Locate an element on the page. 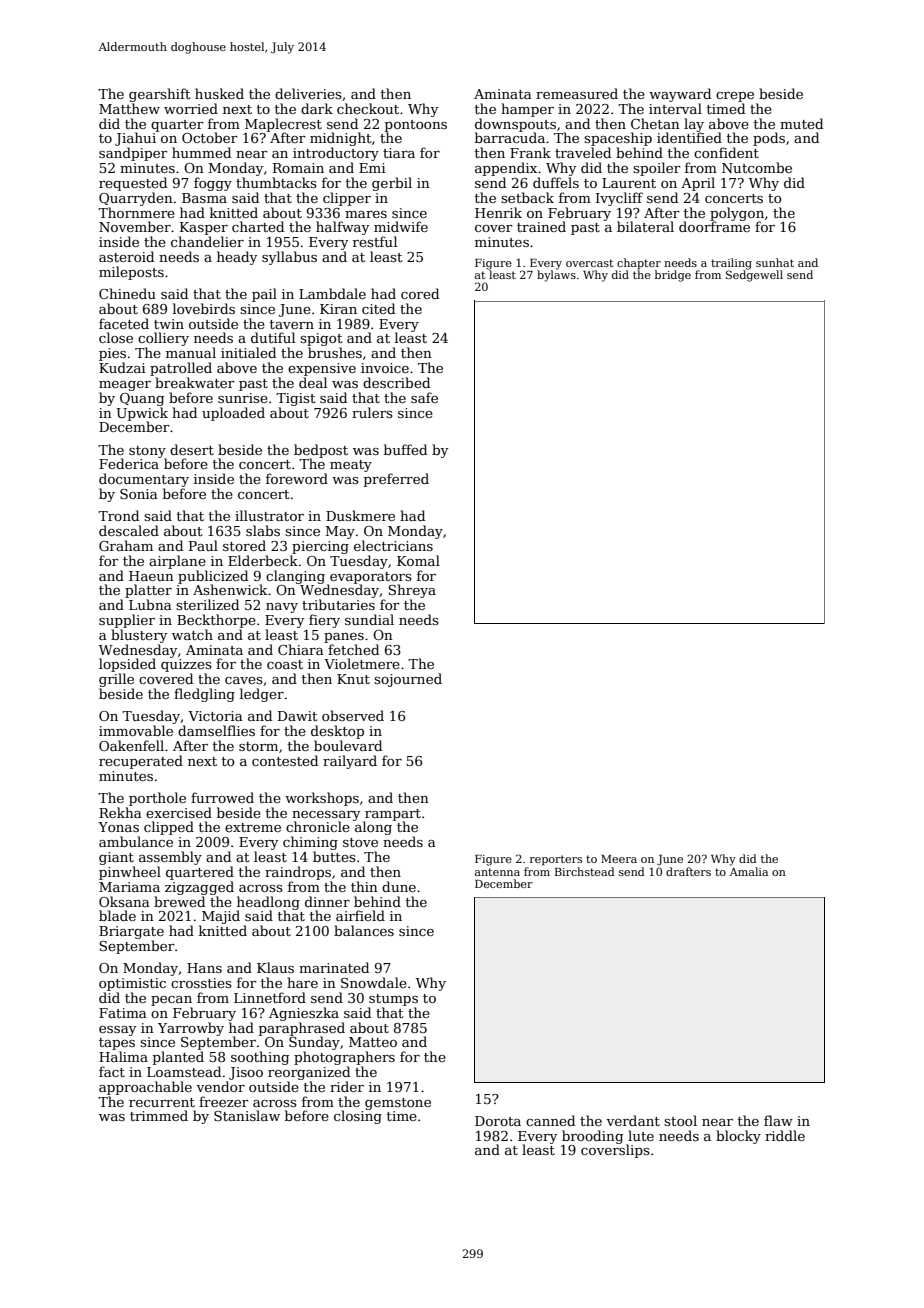 This page has height=1308, width=924. Komal is located at coordinates (418, 560).
